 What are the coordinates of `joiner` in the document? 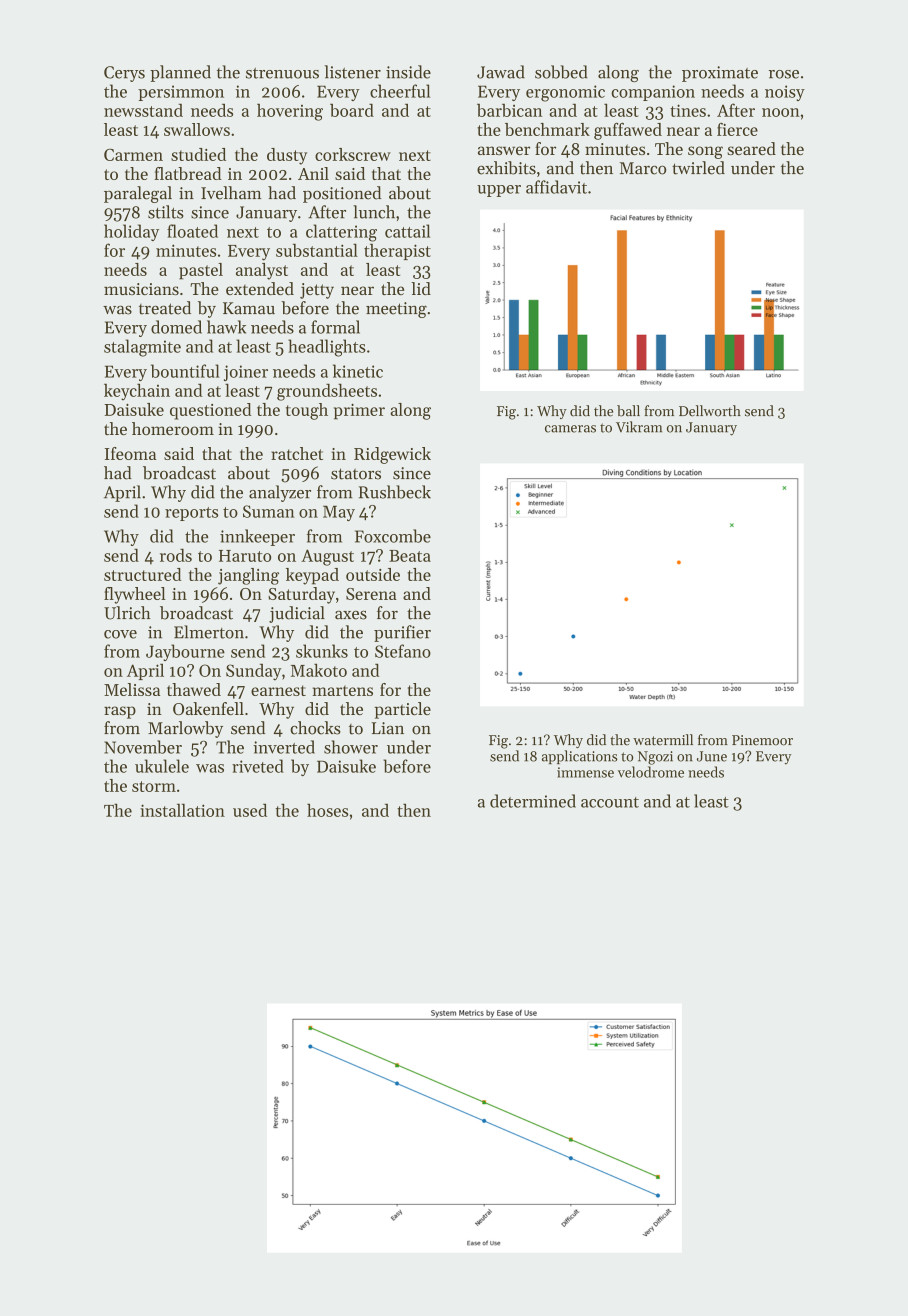 It's located at (246, 373).
